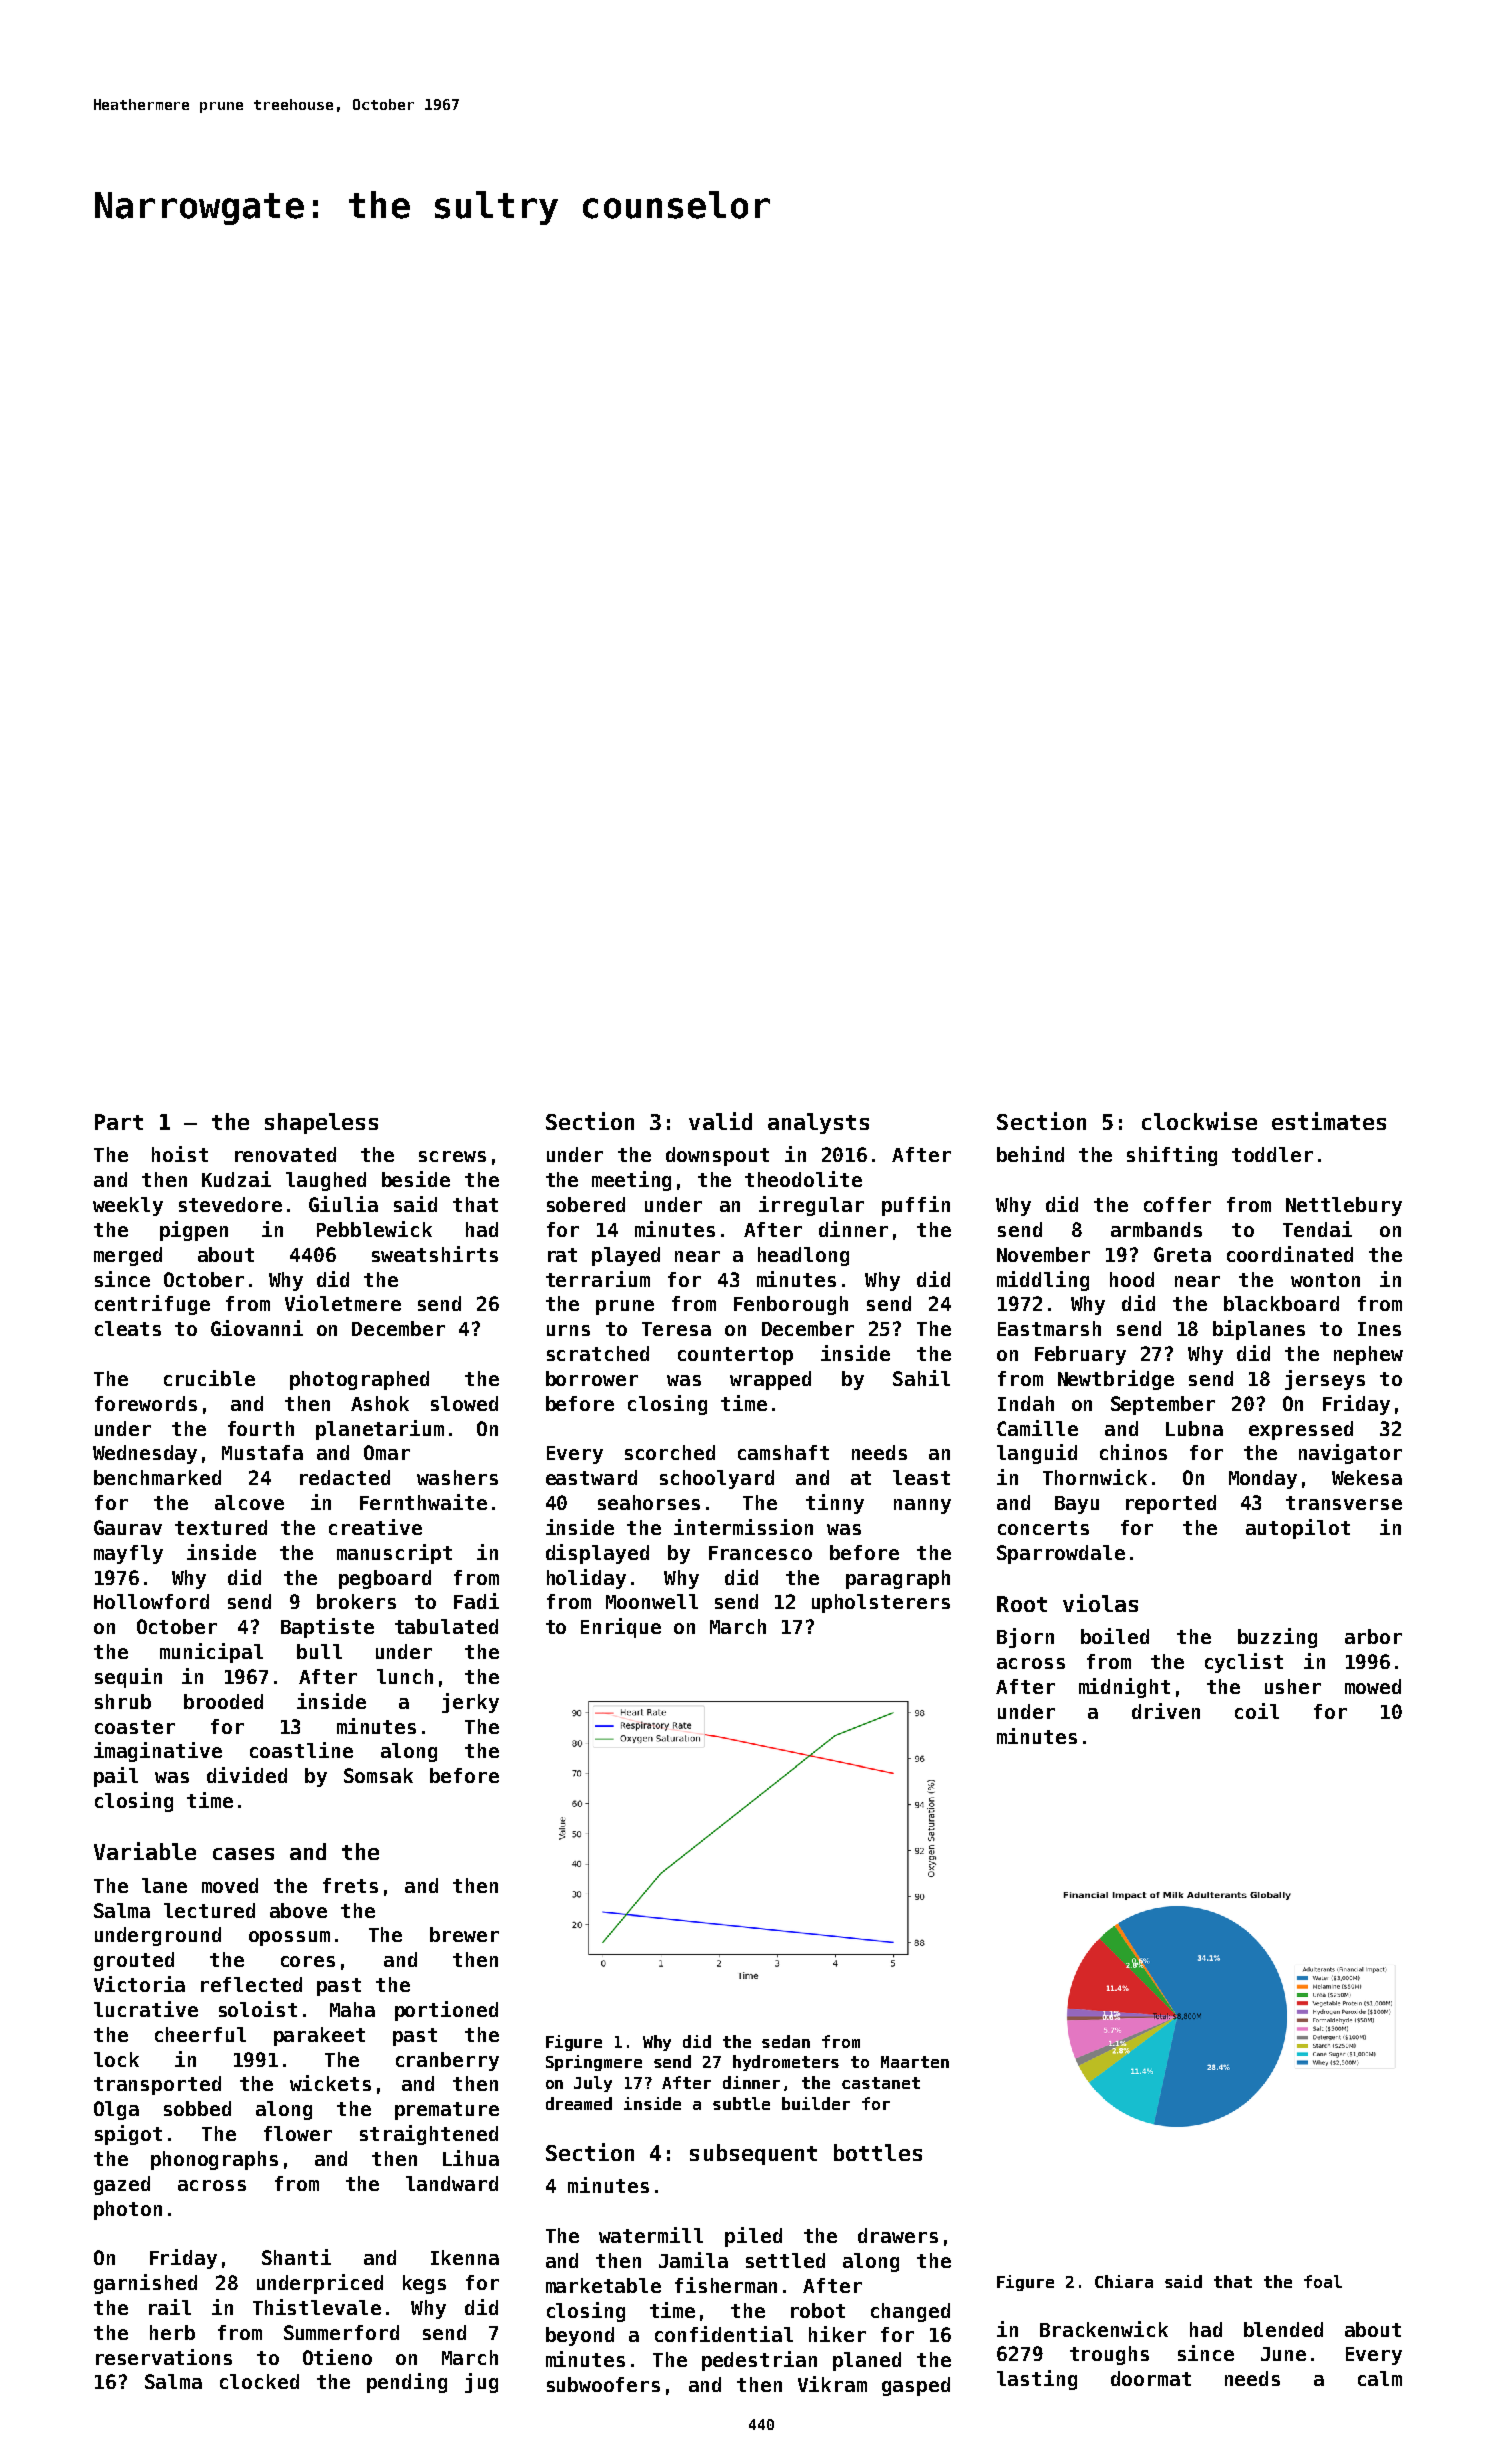 The image size is (1496, 2464). I want to click on borrower, so click(592, 1378).
